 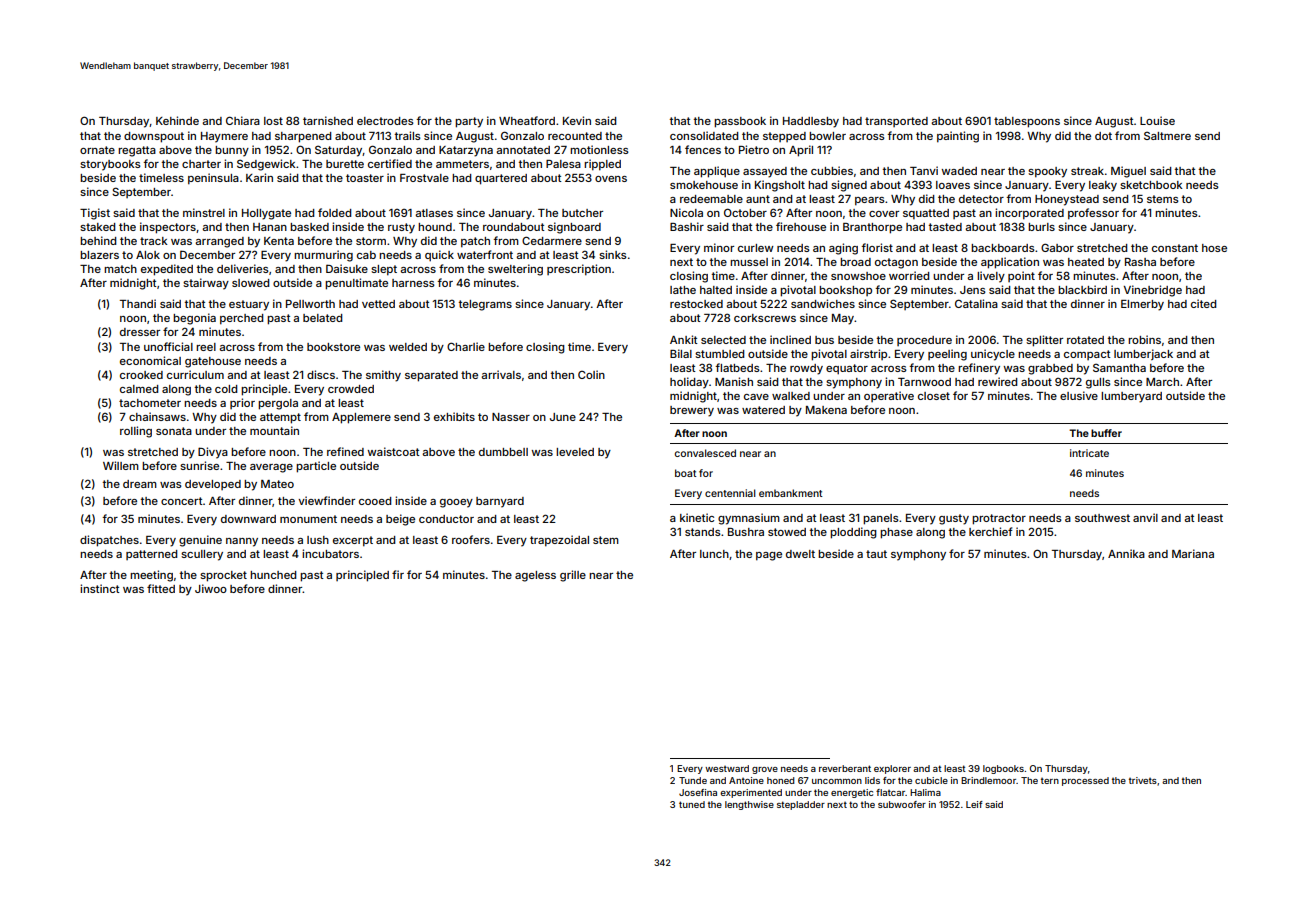 What do you see at coordinates (924, 341) in the screenshot?
I see `procedure` at bounding box center [924, 341].
